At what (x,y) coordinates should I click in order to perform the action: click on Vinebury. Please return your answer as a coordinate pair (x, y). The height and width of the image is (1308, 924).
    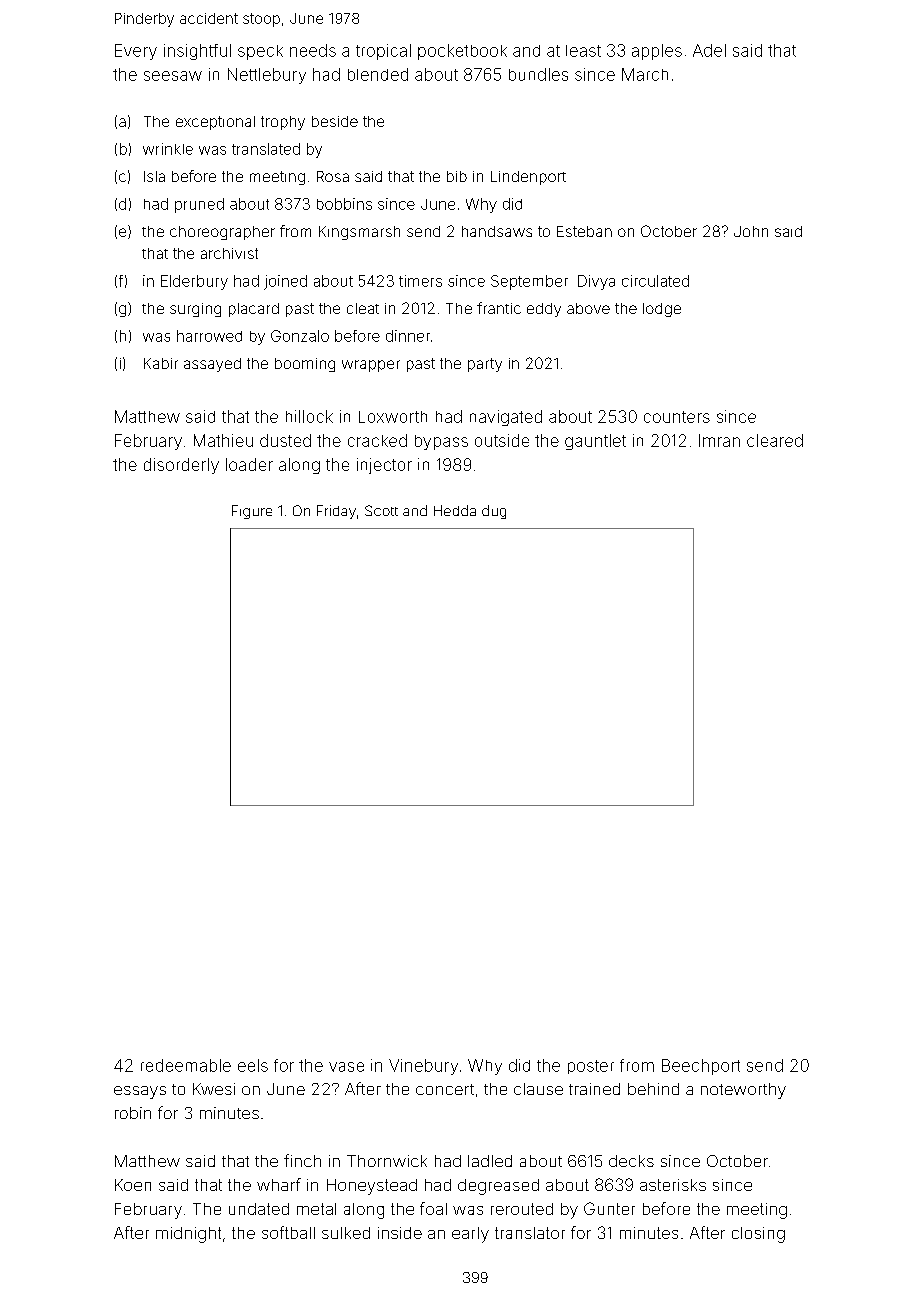
    Looking at the image, I should click on (423, 1067).
